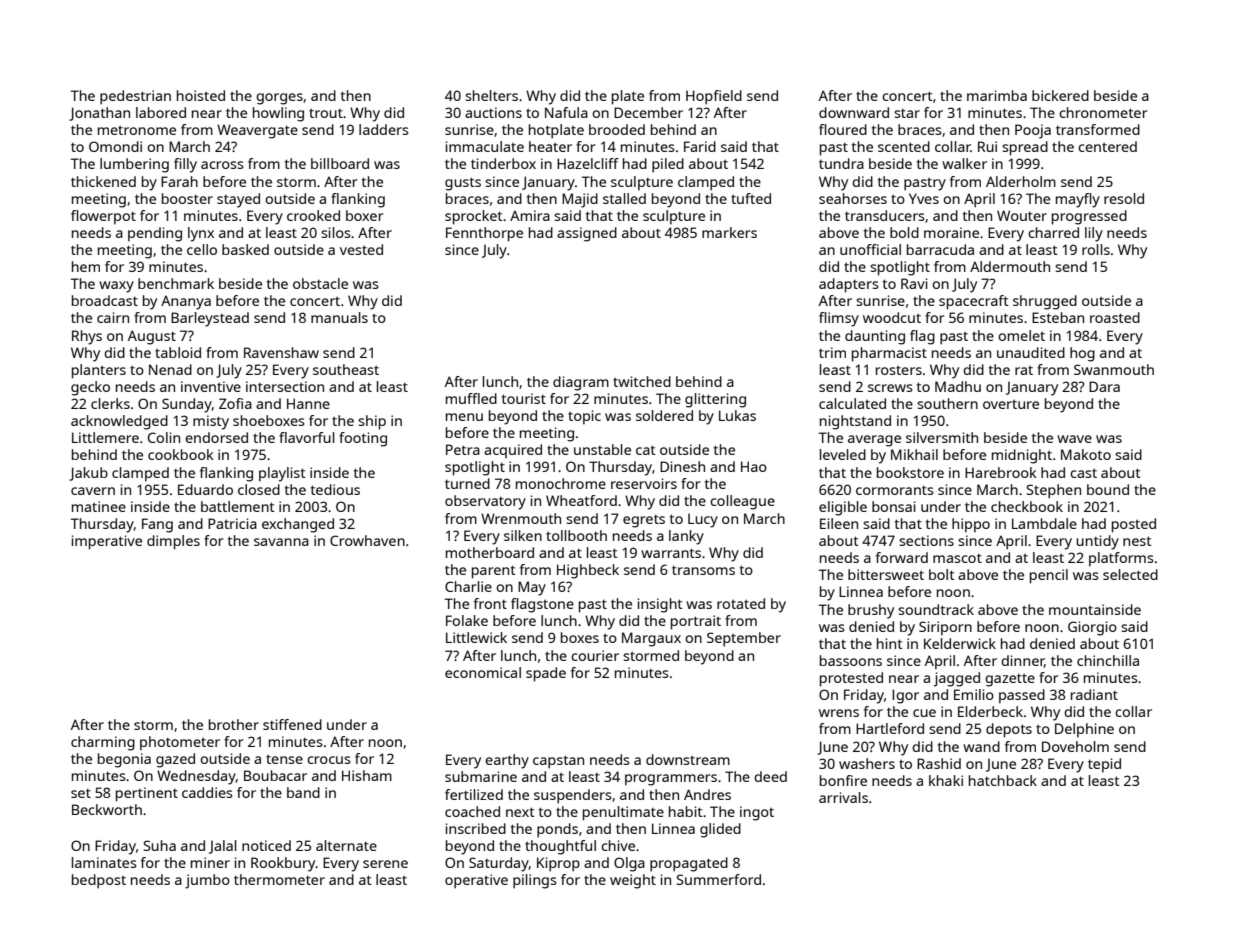 Image resolution: width=1233 pixels, height=952 pixels. What do you see at coordinates (668, 165) in the page?
I see `piled` at bounding box center [668, 165].
